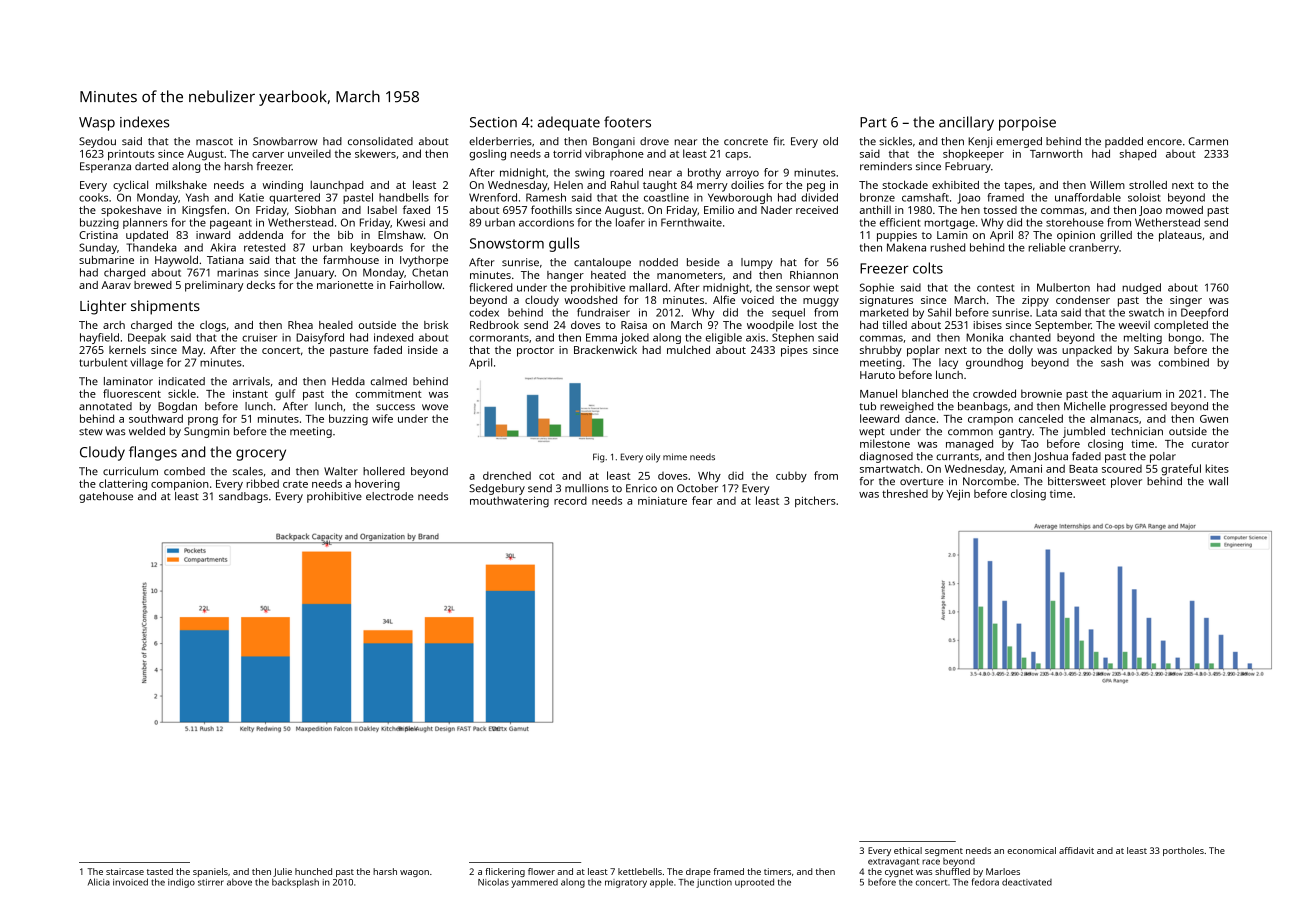 Image resolution: width=1308 pixels, height=924 pixels. I want to click on Alicia, so click(99, 882).
